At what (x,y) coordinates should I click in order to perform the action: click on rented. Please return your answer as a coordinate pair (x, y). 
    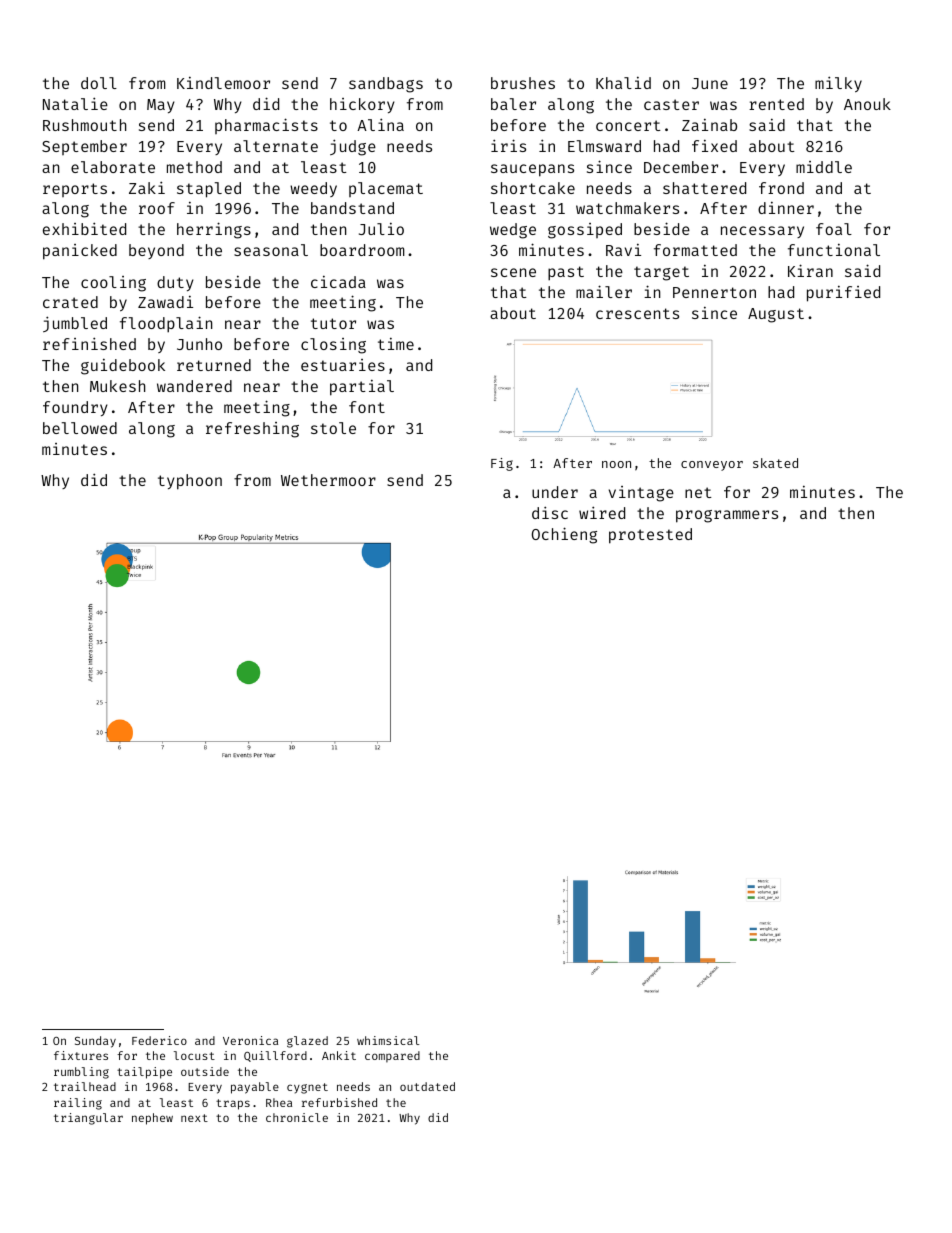
    Looking at the image, I should click on (776, 104).
